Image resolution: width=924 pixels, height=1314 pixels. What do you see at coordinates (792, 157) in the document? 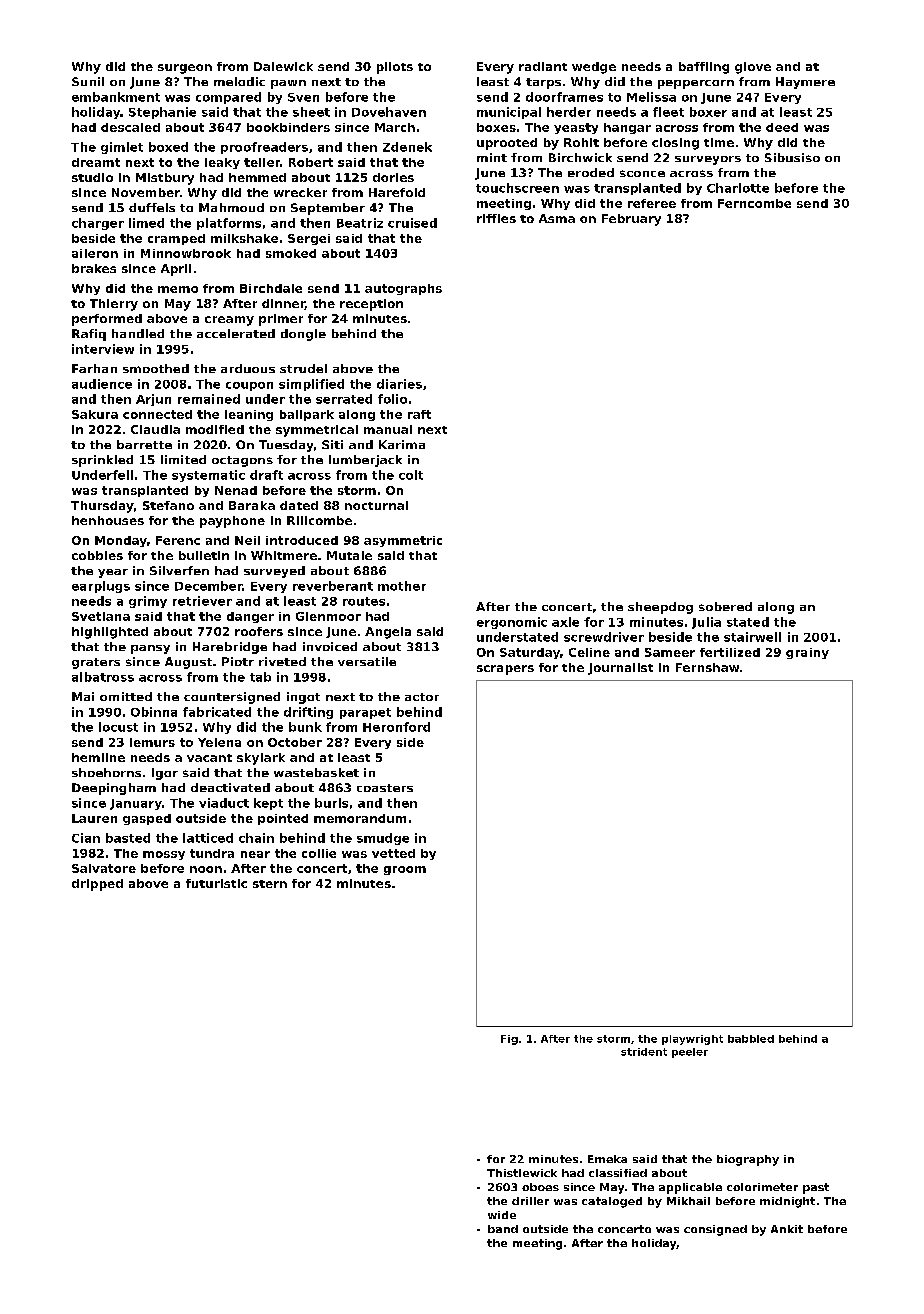
I see `Sibusiso` at bounding box center [792, 157].
